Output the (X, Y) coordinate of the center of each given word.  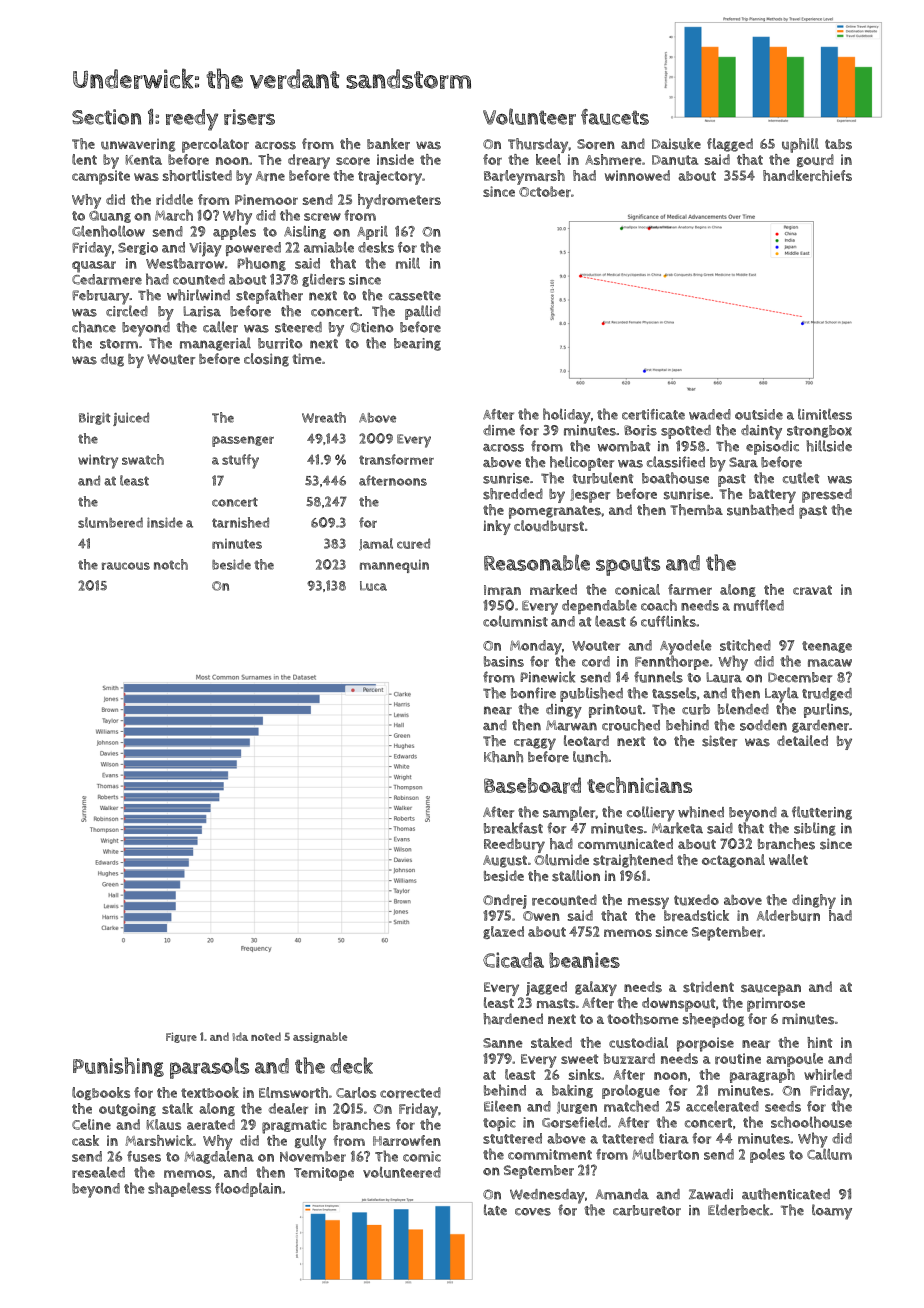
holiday (567, 416)
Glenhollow (108, 231)
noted (266, 1036)
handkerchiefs (807, 175)
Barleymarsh (524, 177)
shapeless (179, 1189)
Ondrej (505, 901)
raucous (126, 566)
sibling (815, 829)
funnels (658, 677)
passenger (243, 441)
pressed (827, 495)
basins (504, 661)
